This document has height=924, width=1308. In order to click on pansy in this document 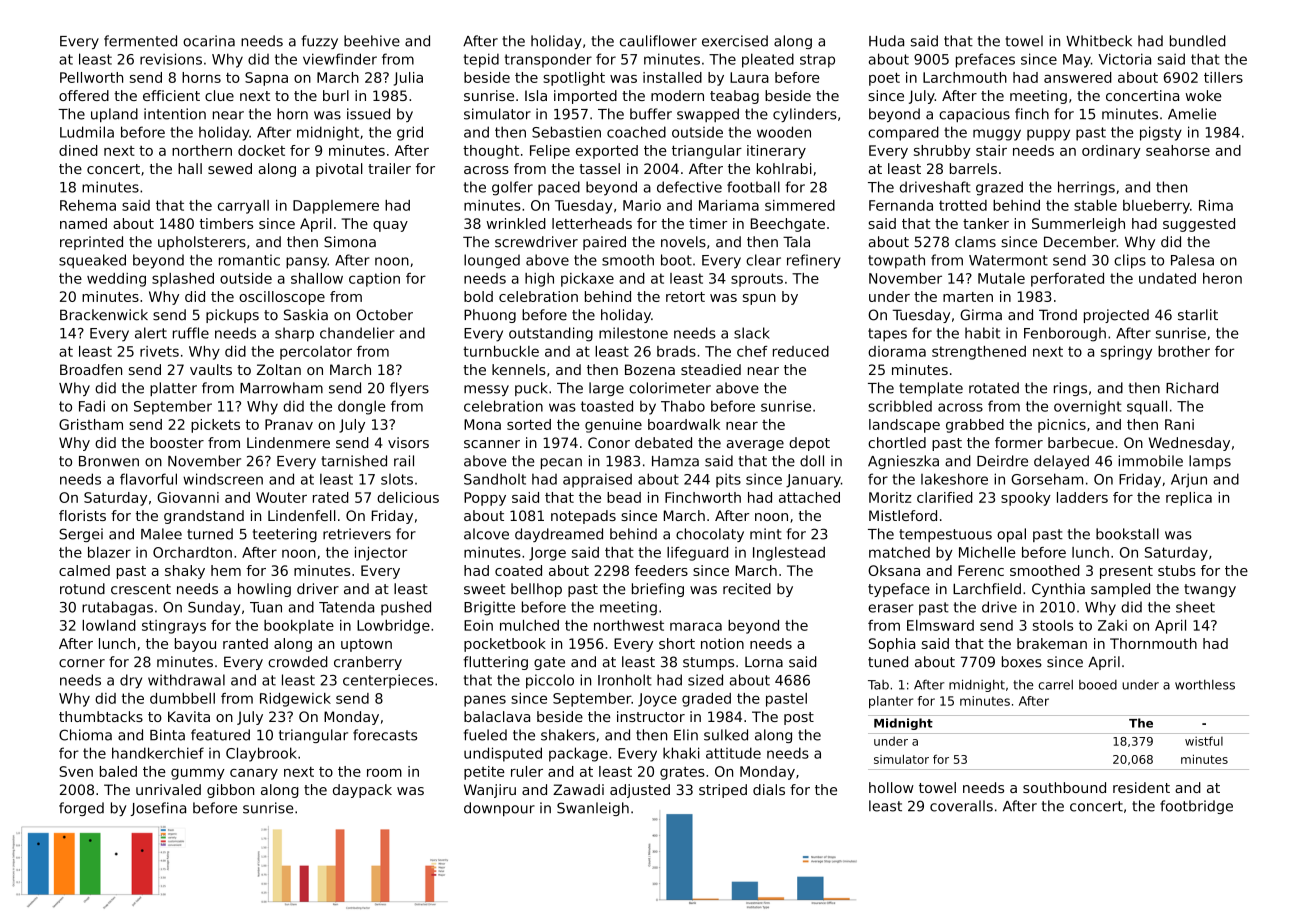, I will do `click(307, 263)`.
